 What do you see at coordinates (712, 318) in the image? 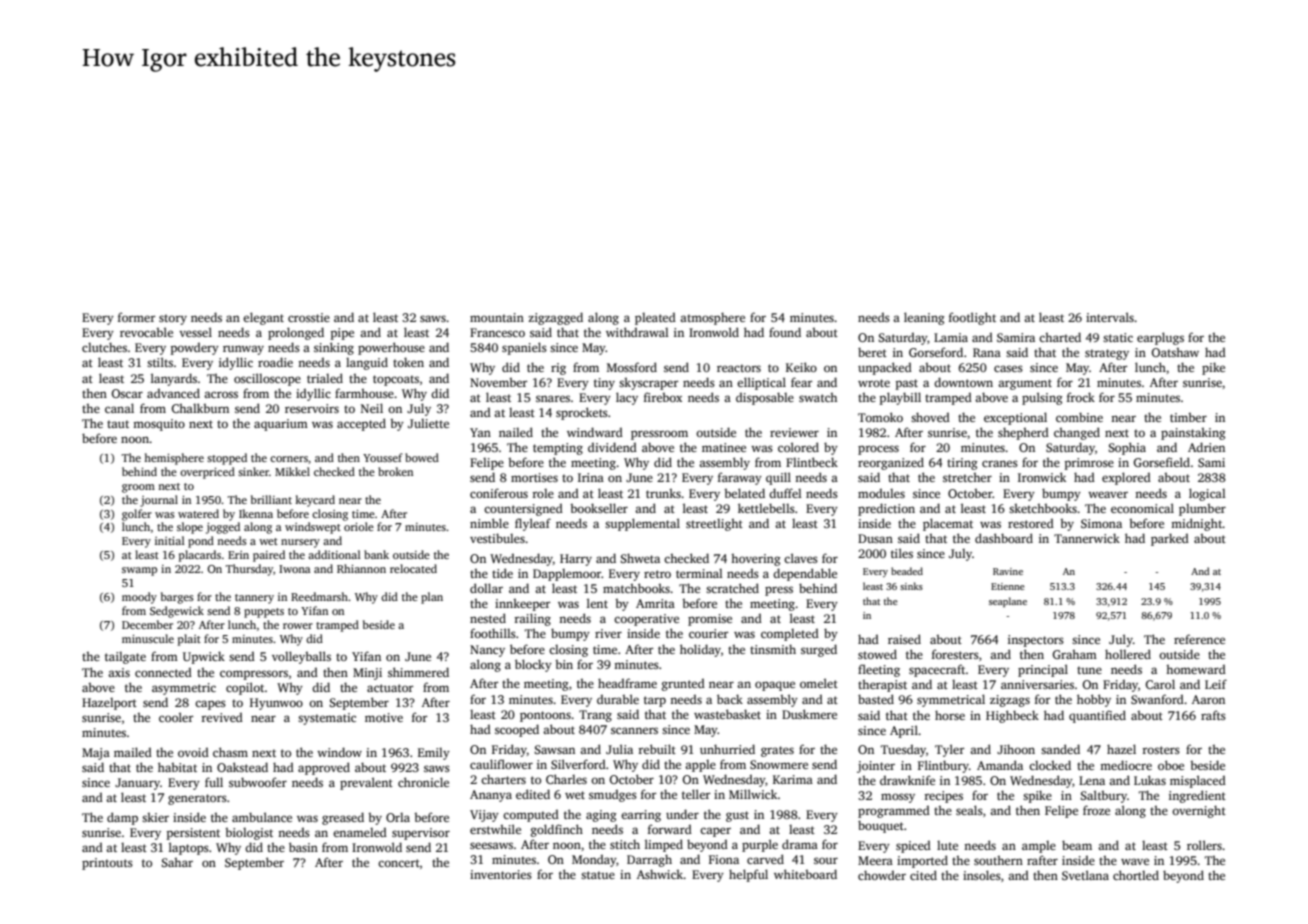
I see `atmosphere` at bounding box center [712, 318].
